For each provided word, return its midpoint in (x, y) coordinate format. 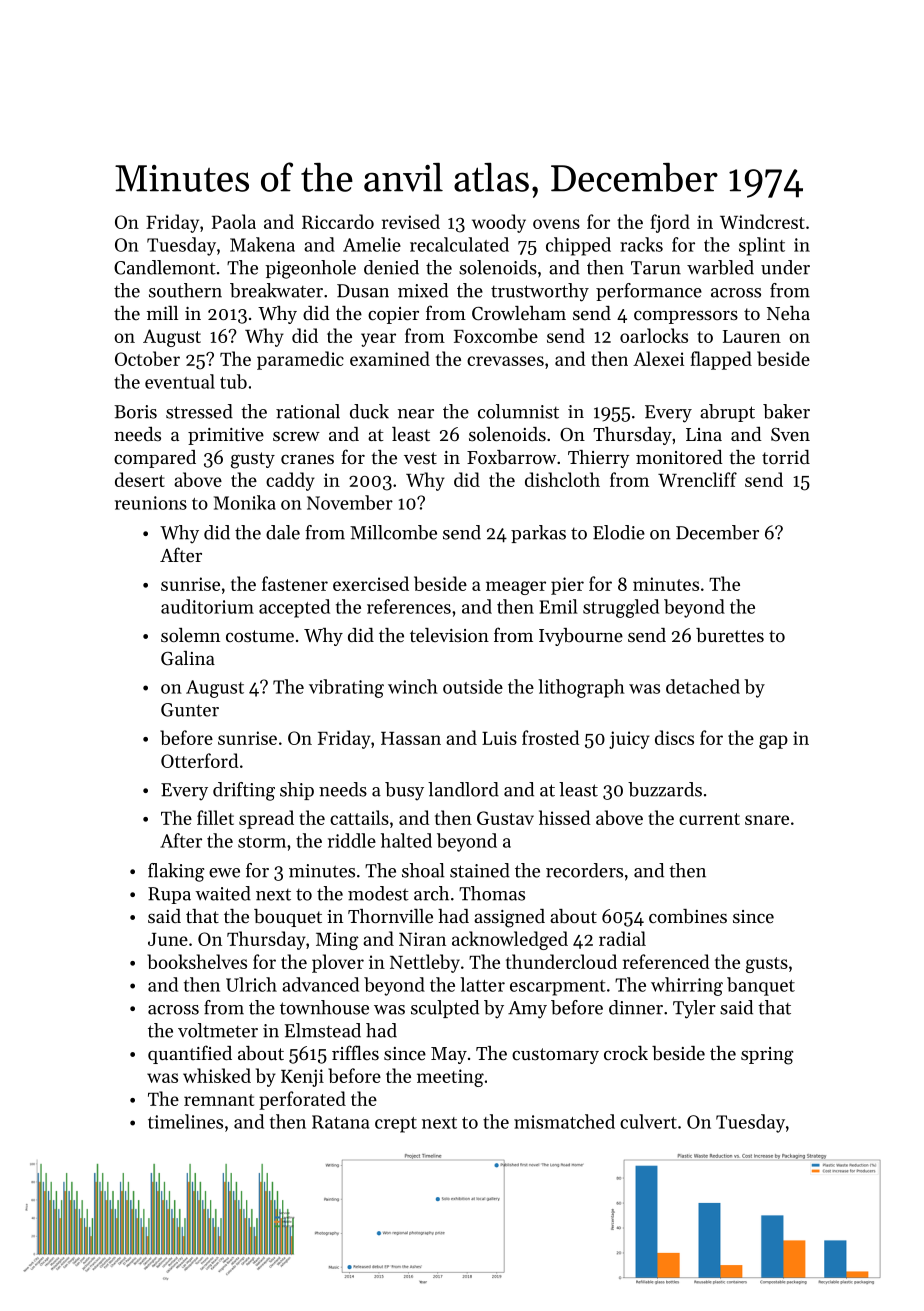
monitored (679, 457)
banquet (761, 986)
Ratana (340, 1122)
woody (499, 223)
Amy (527, 1010)
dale (283, 532)
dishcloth (562, 479)
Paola (234, 221)
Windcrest (762, 221)
